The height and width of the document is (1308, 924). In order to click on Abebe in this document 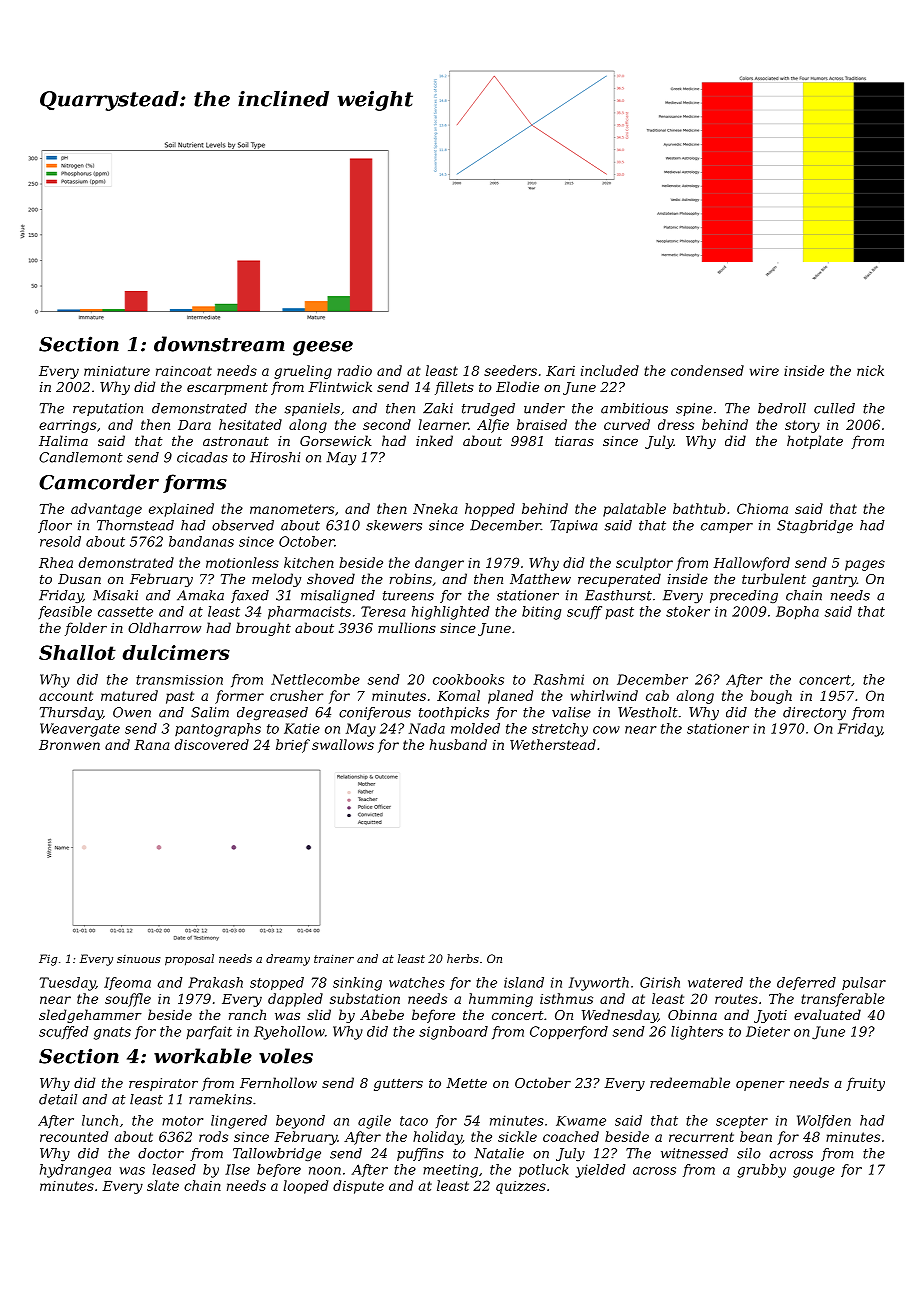, I will do `click(382, 1014)`.
